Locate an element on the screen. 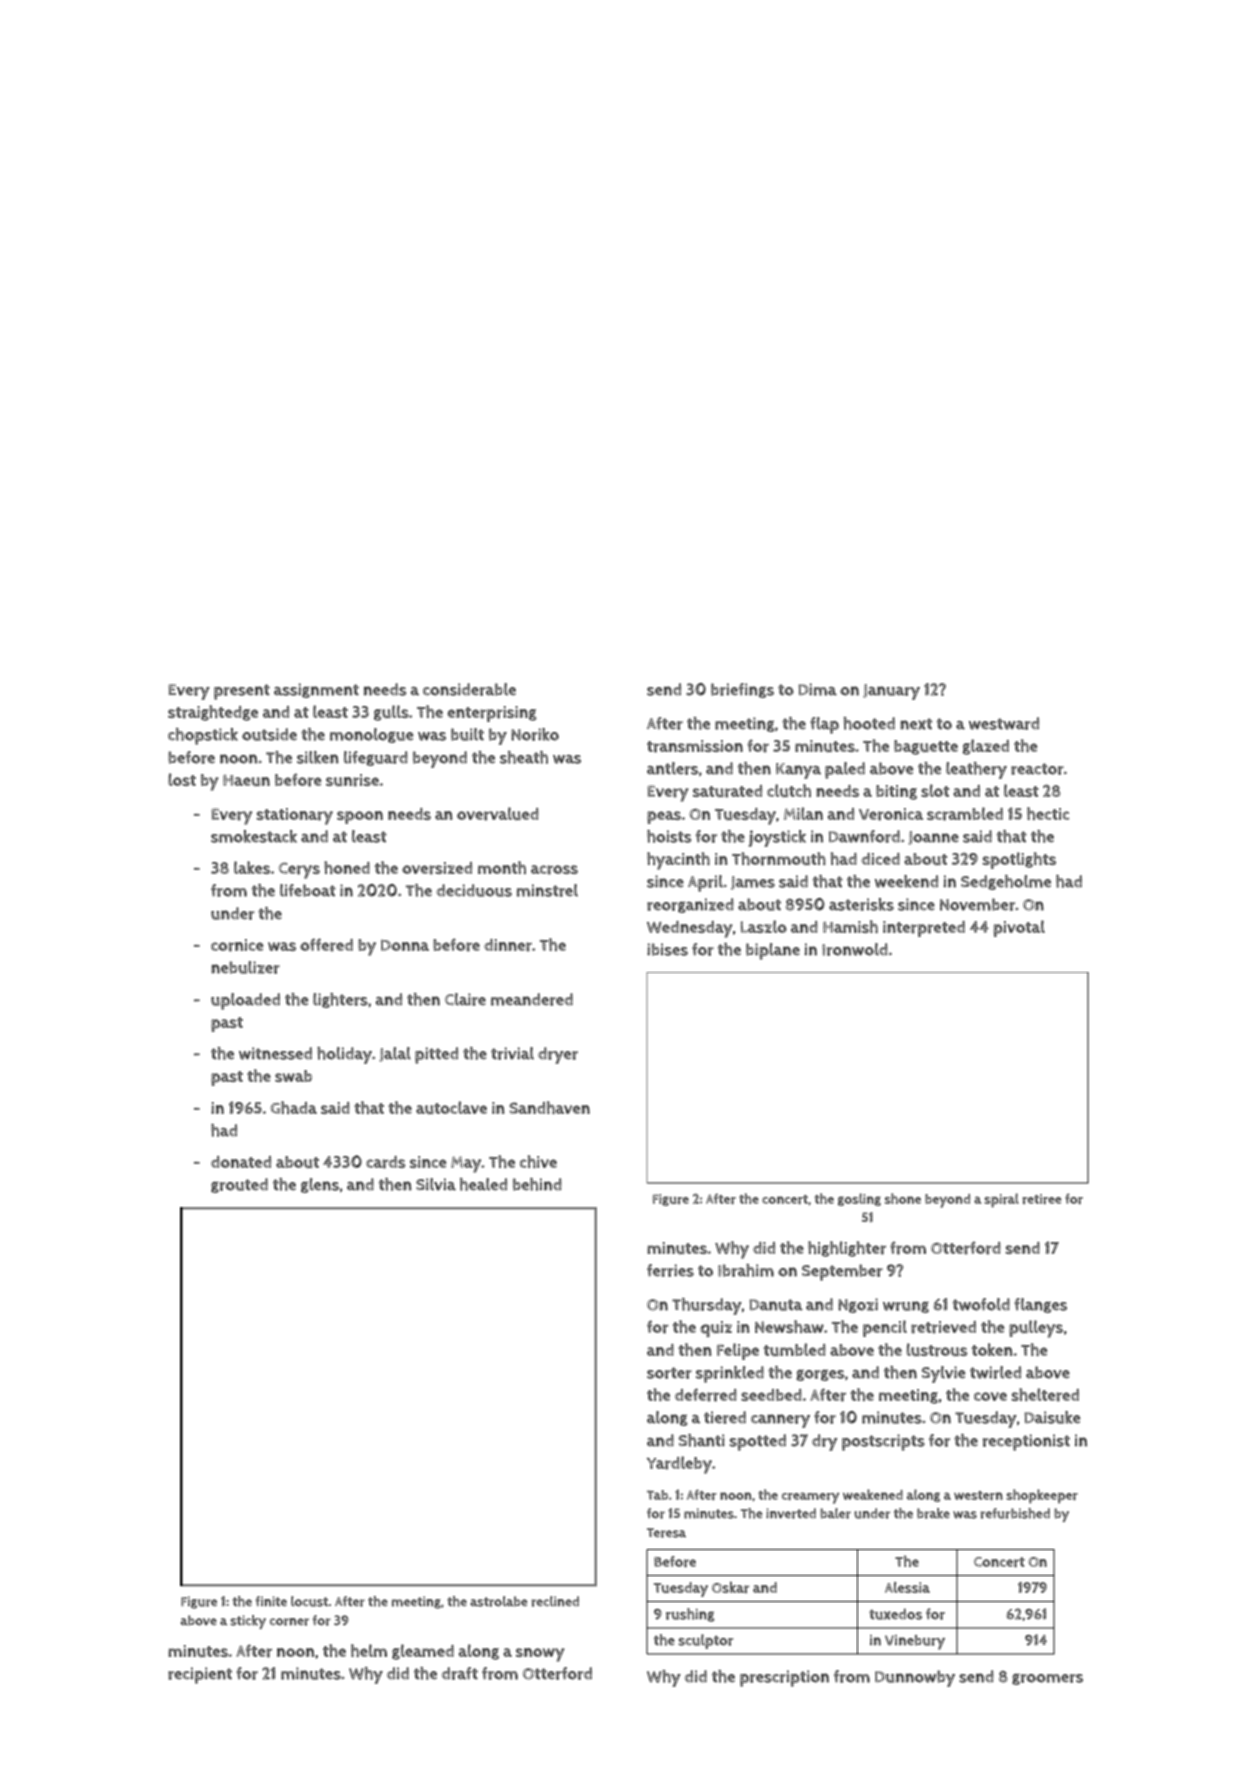  flanges is located at coordinates (1040, 1305).
